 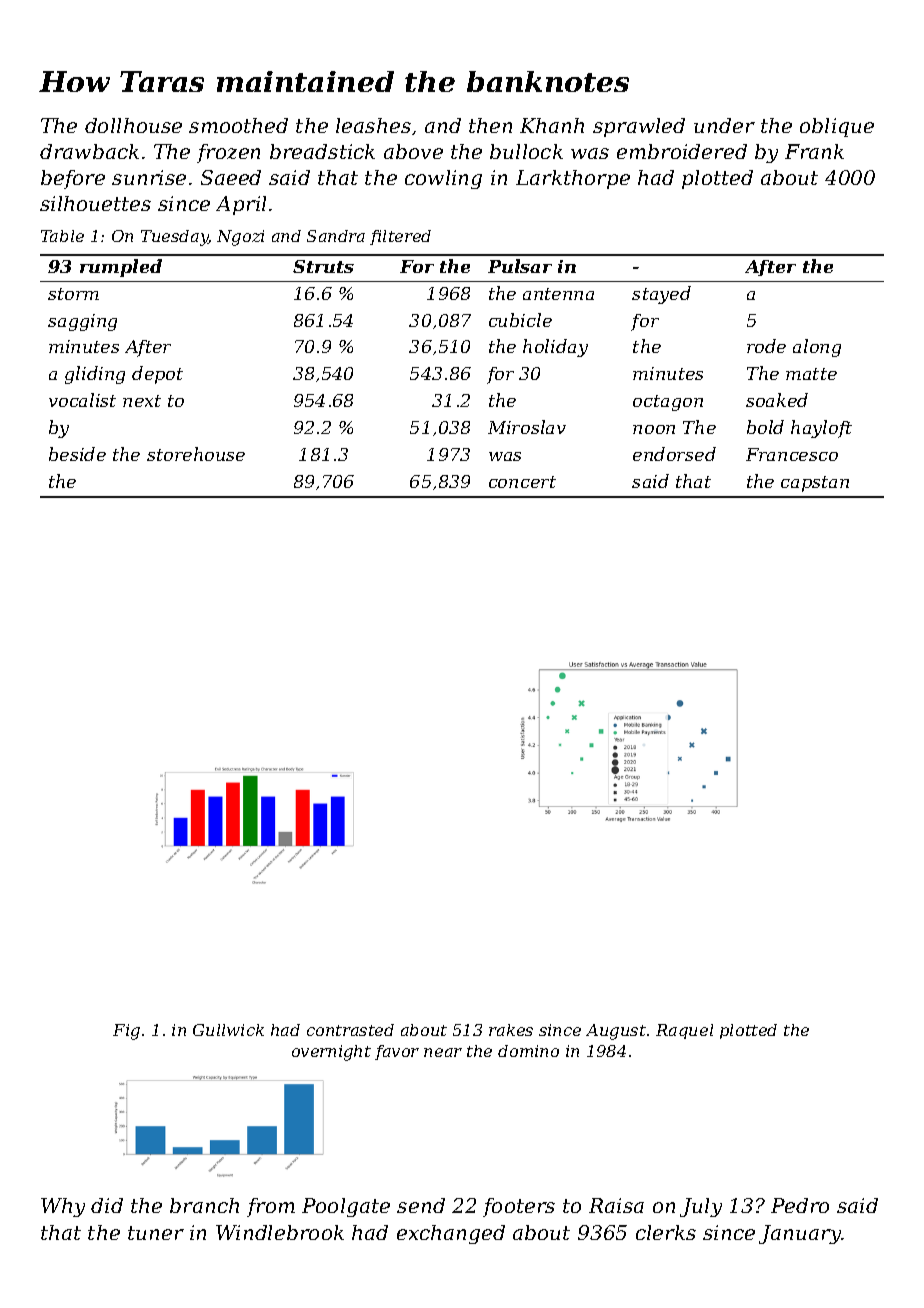 What do you see at coordinates (815, 484) in the screenshot?
I see `capstan` at bounding box center [815, 484].
